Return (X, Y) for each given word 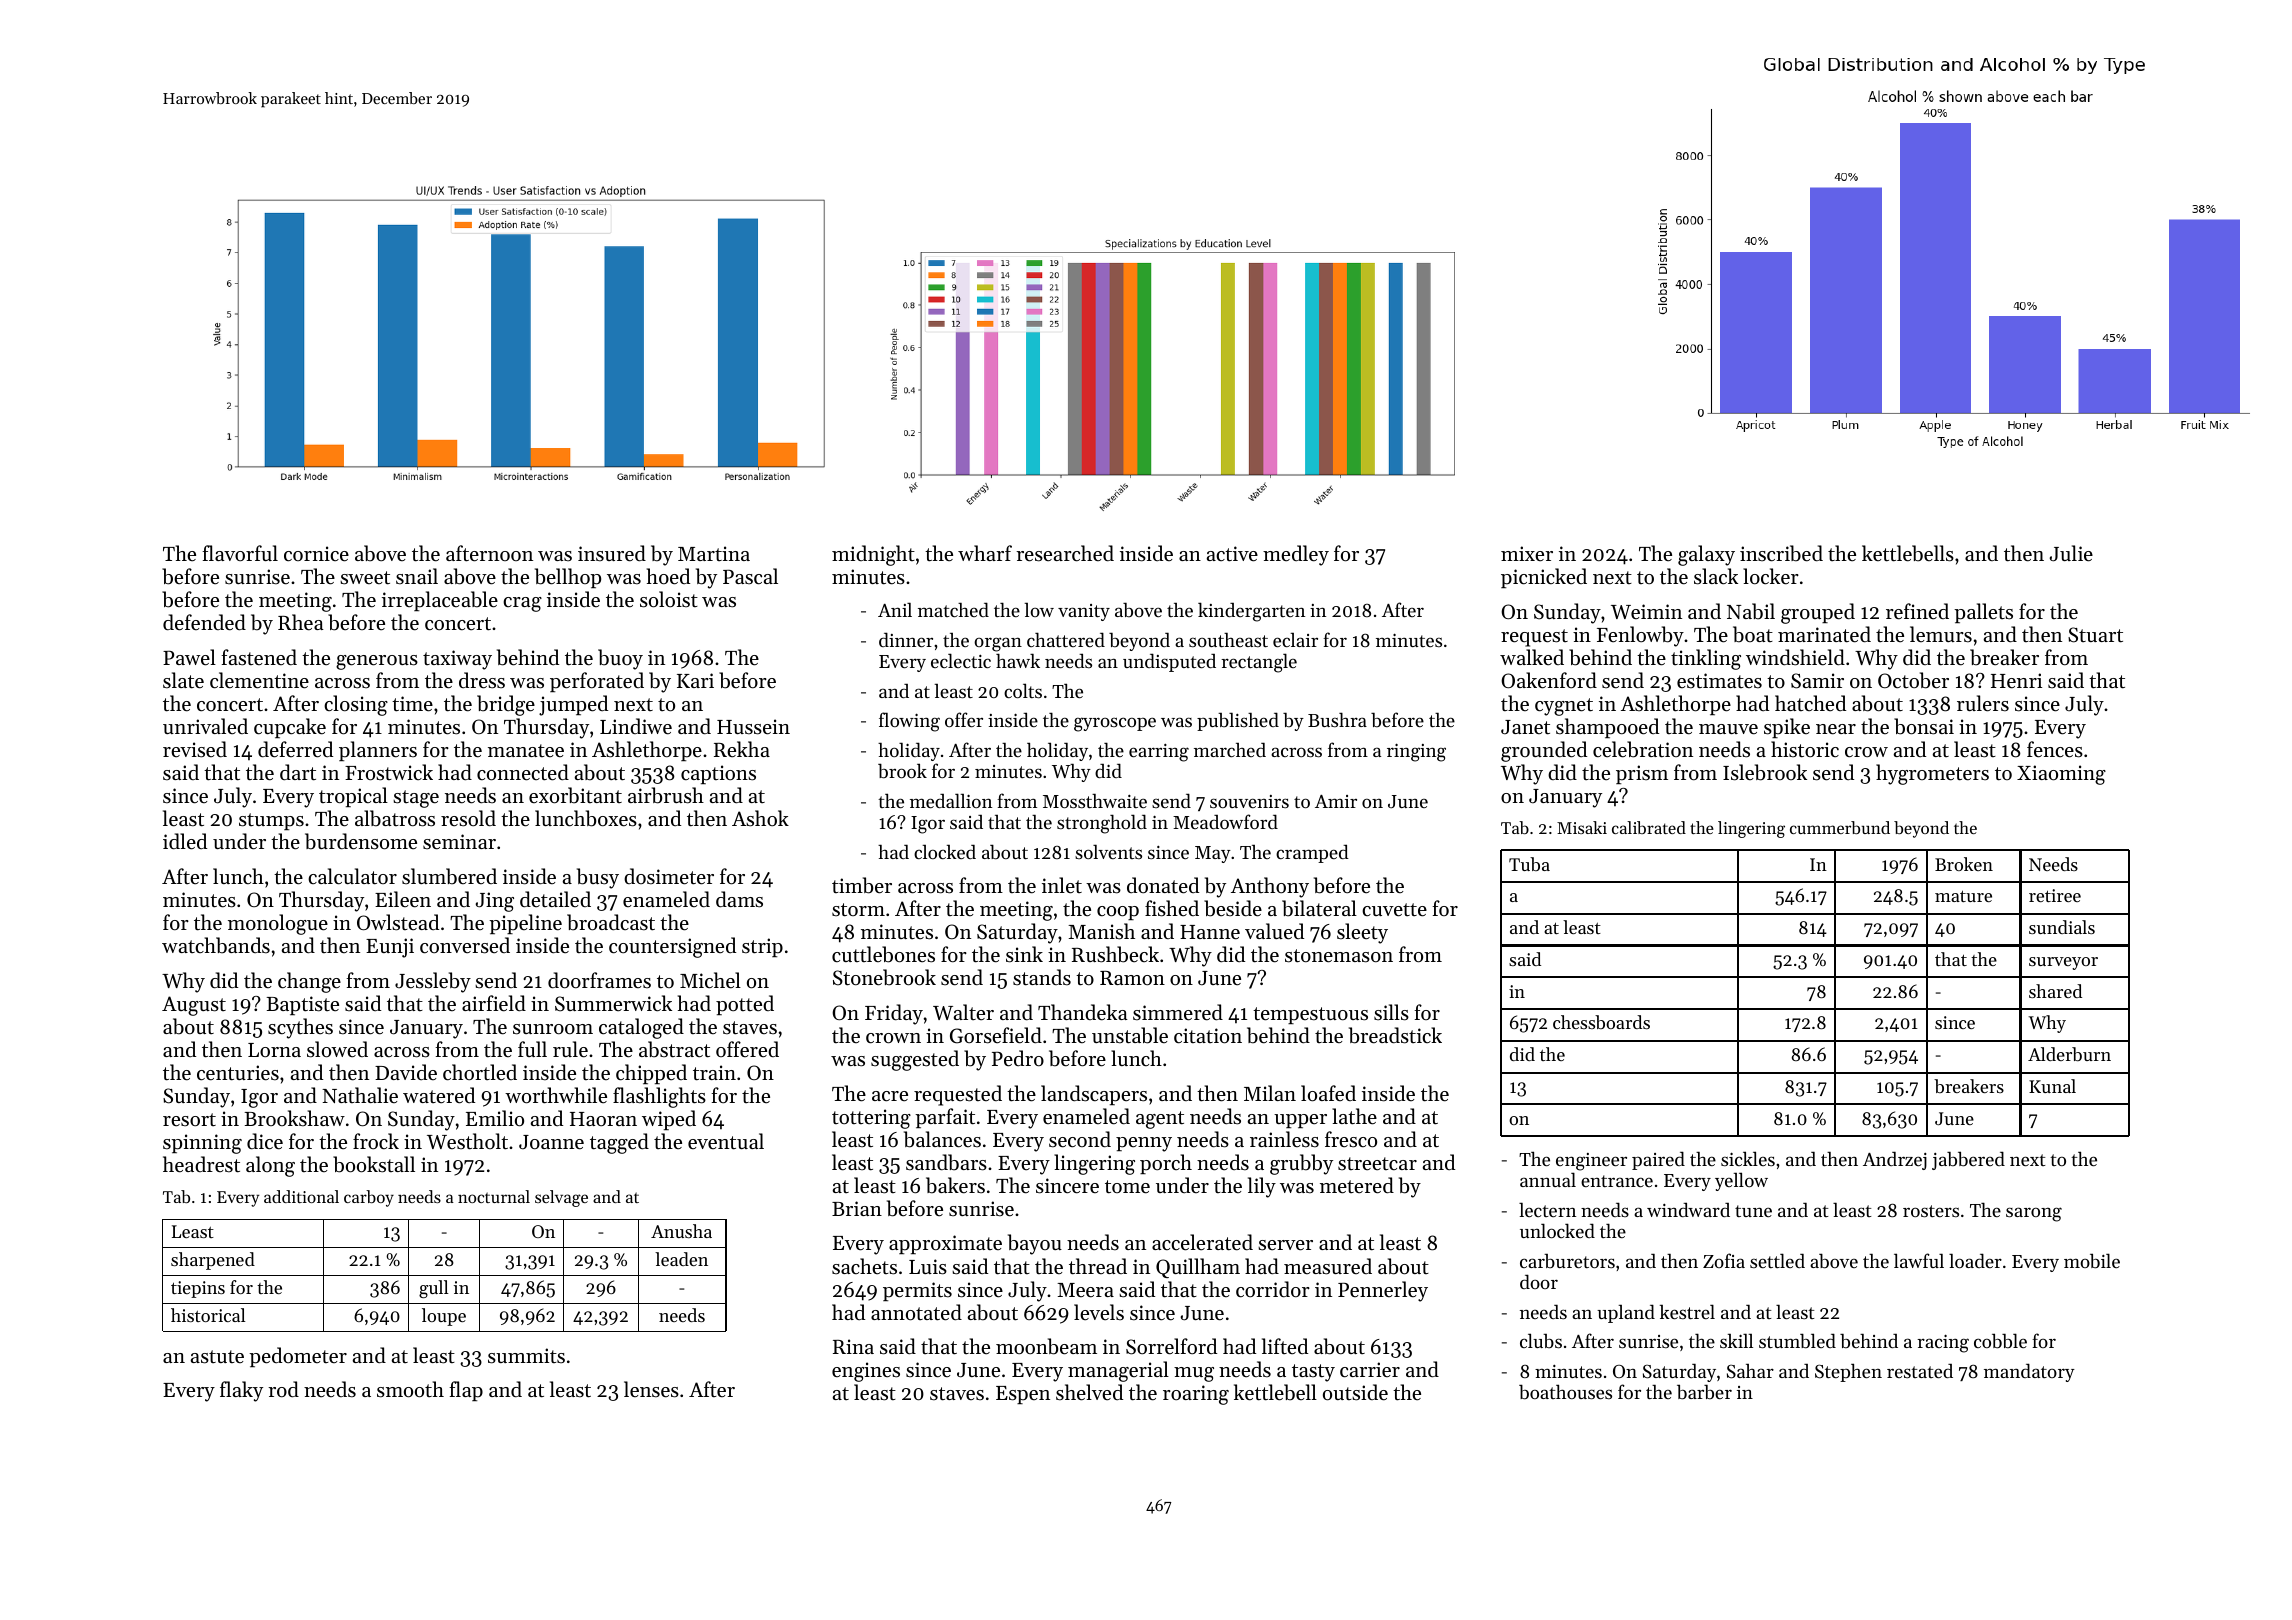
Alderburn (2069, 1054)
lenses (651, 1389)
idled (185, 841)
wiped (669, 1120)
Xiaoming (2061, 775)
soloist (669, 599)
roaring (1196, 1395)
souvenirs (1249, 801)
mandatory (2029, 1372)
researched (1065, 553)
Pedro (1018, 1058)
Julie (2071, 553)
